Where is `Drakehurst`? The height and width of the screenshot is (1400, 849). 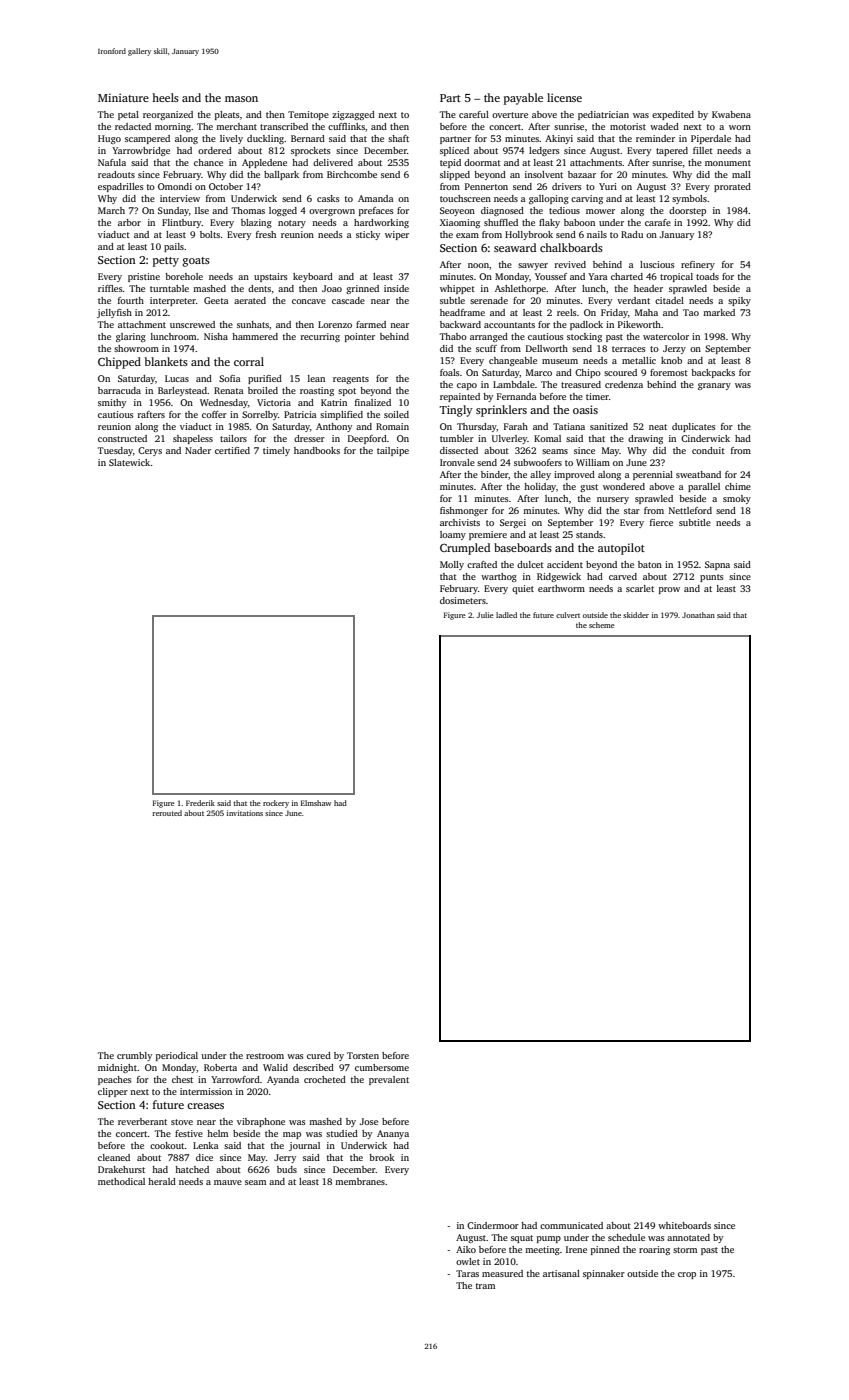 Drakehurst is located at coordinates (121, 1169).
